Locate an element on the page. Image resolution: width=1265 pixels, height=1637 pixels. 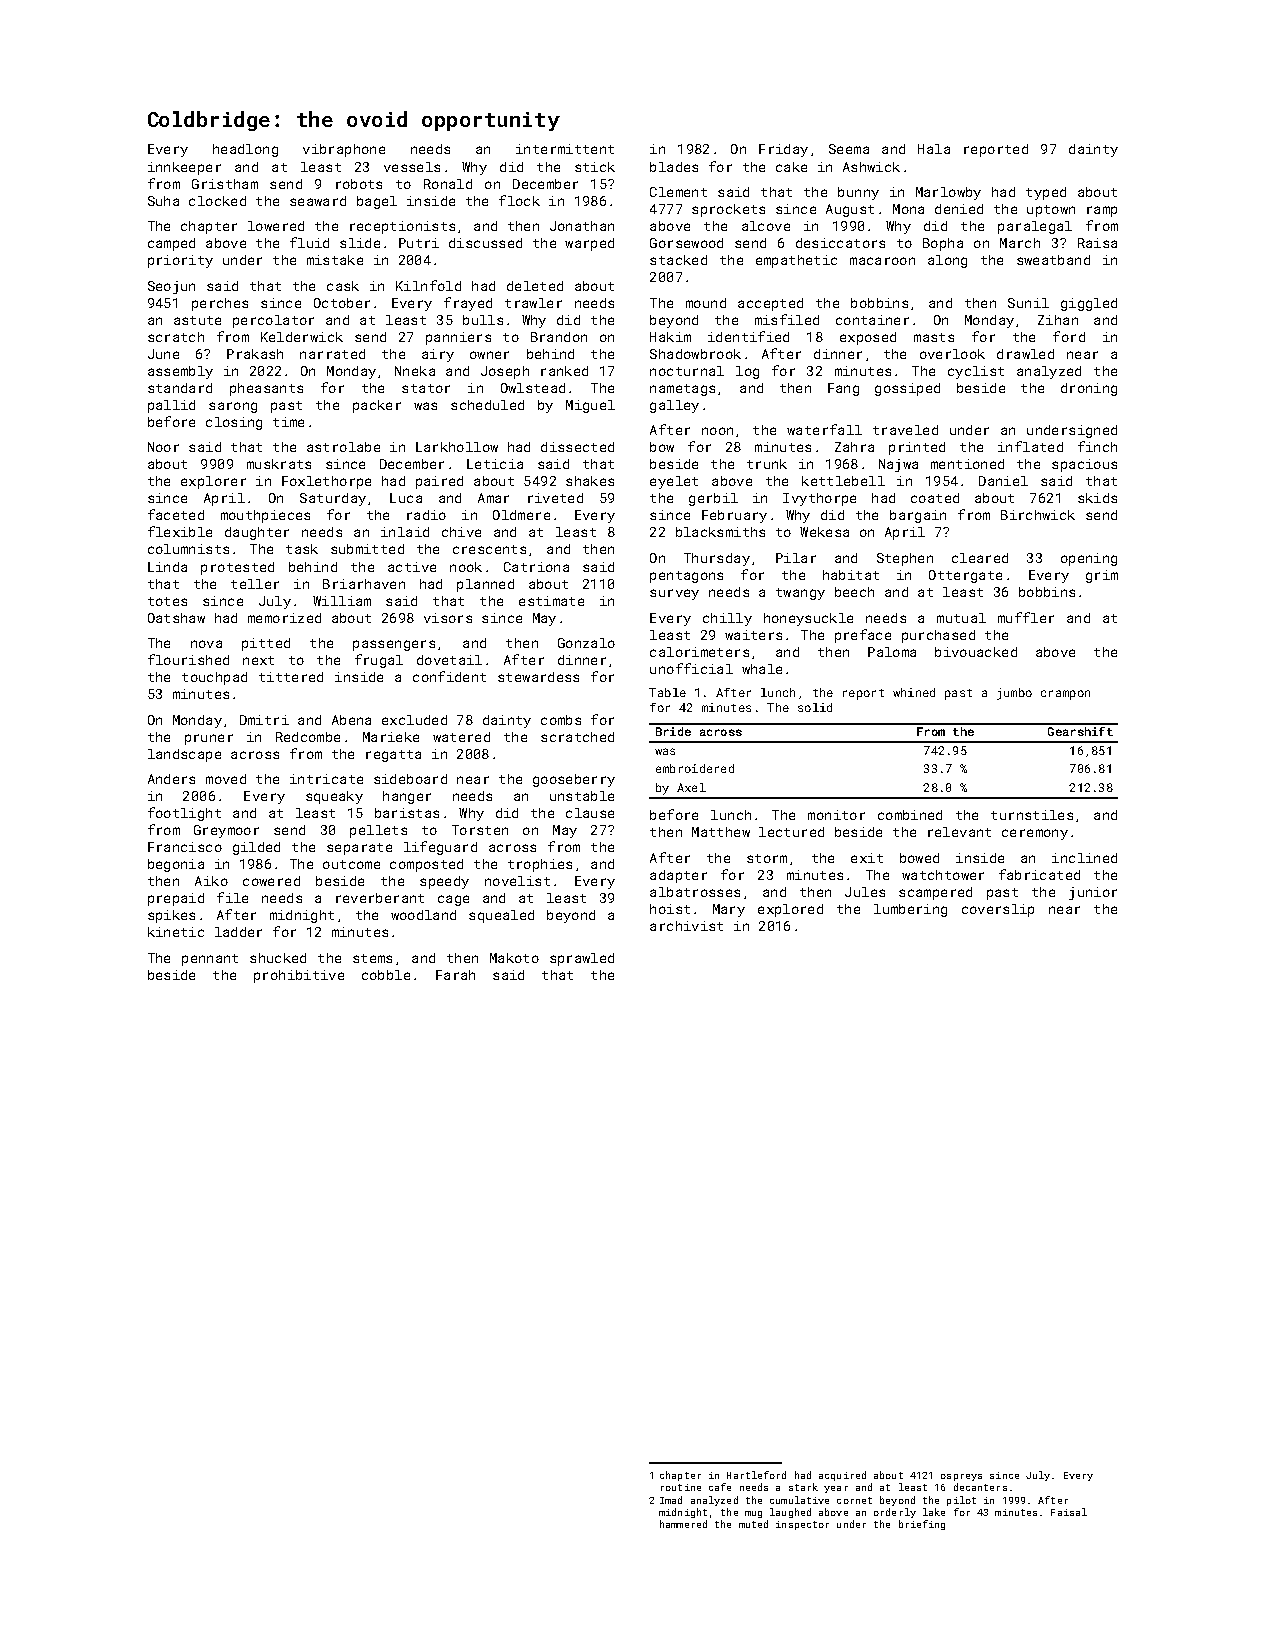
headlong is located at coordinates (245, 150).
